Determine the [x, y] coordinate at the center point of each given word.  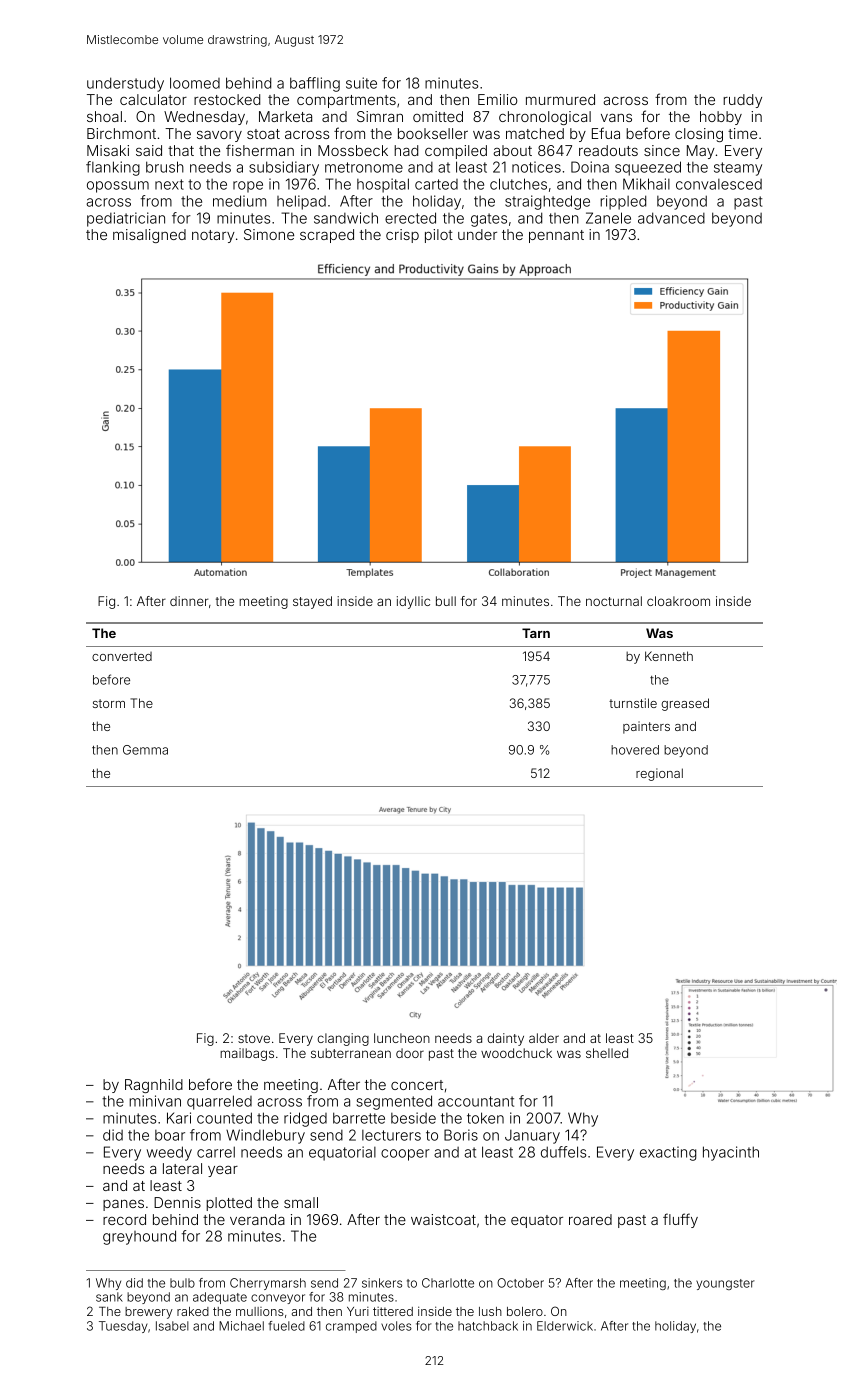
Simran [380, 116]
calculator [153, 99]
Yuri [358, 1311]
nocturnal [614, 601]
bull [446, 601]
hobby [721, 118]
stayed [312, 602]
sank [109, 1297]
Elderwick [565, 1326]
